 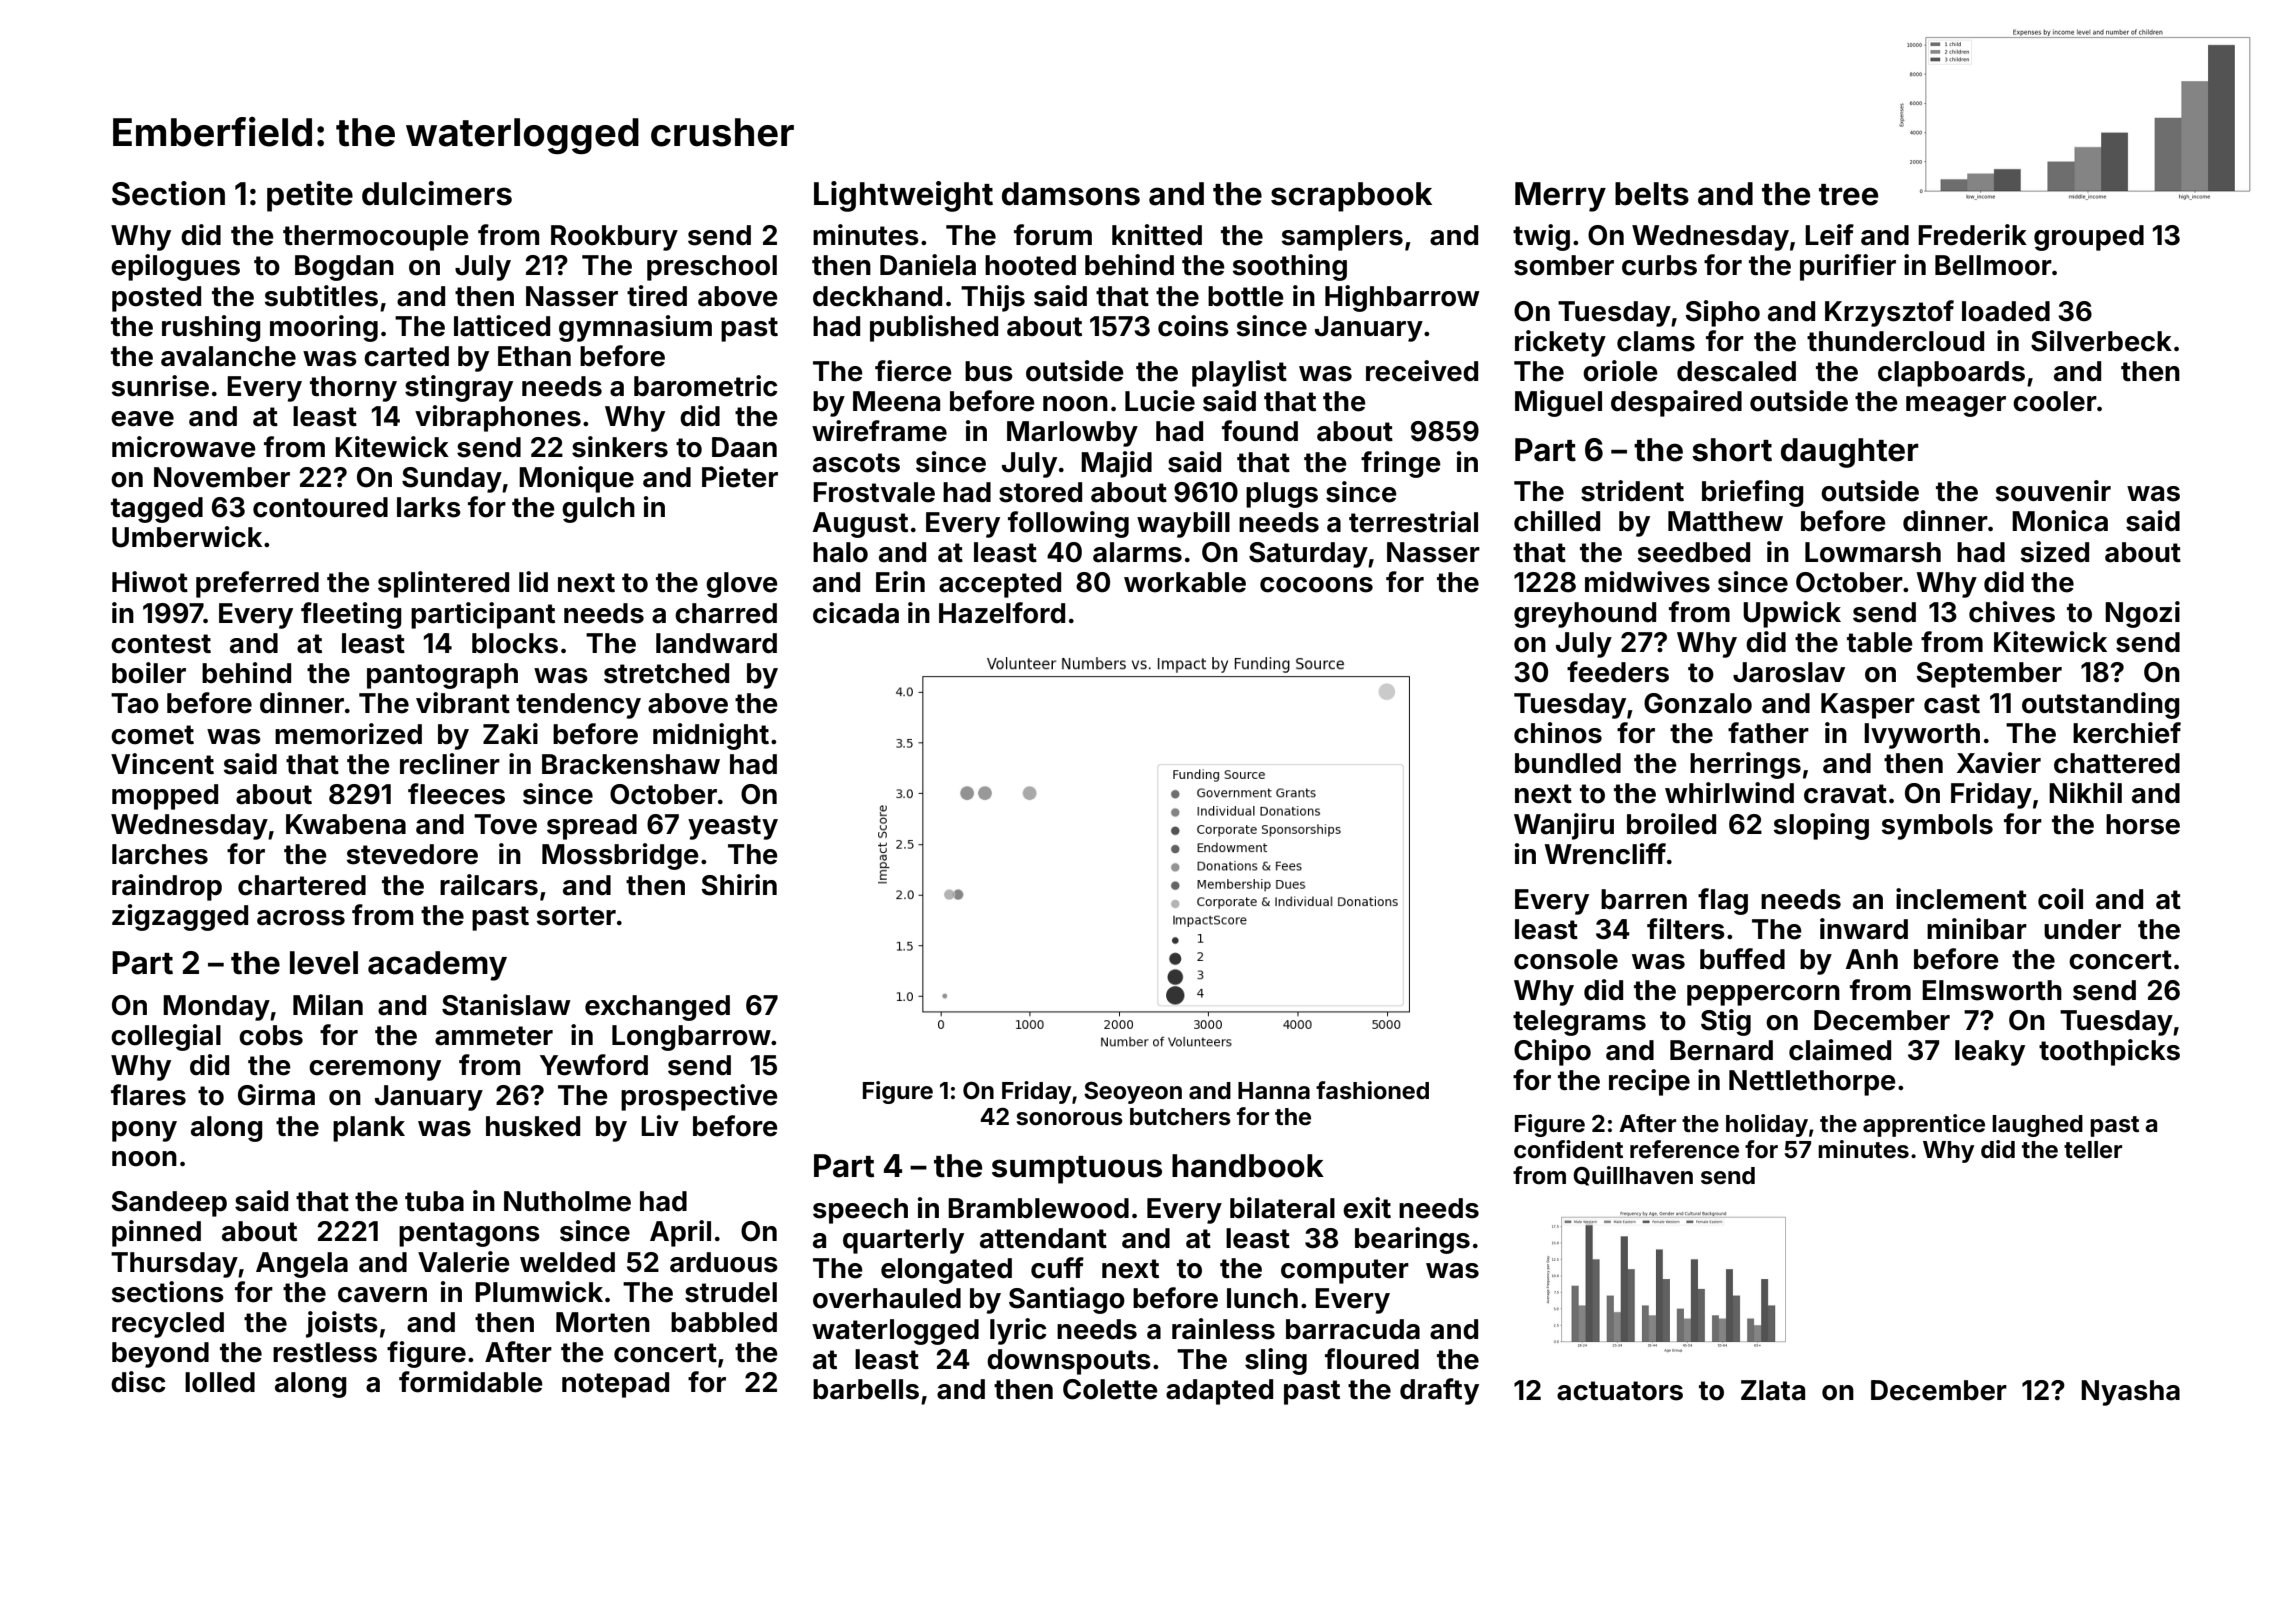 I want to click on Ngozi, so click(x=2142, y=614).
